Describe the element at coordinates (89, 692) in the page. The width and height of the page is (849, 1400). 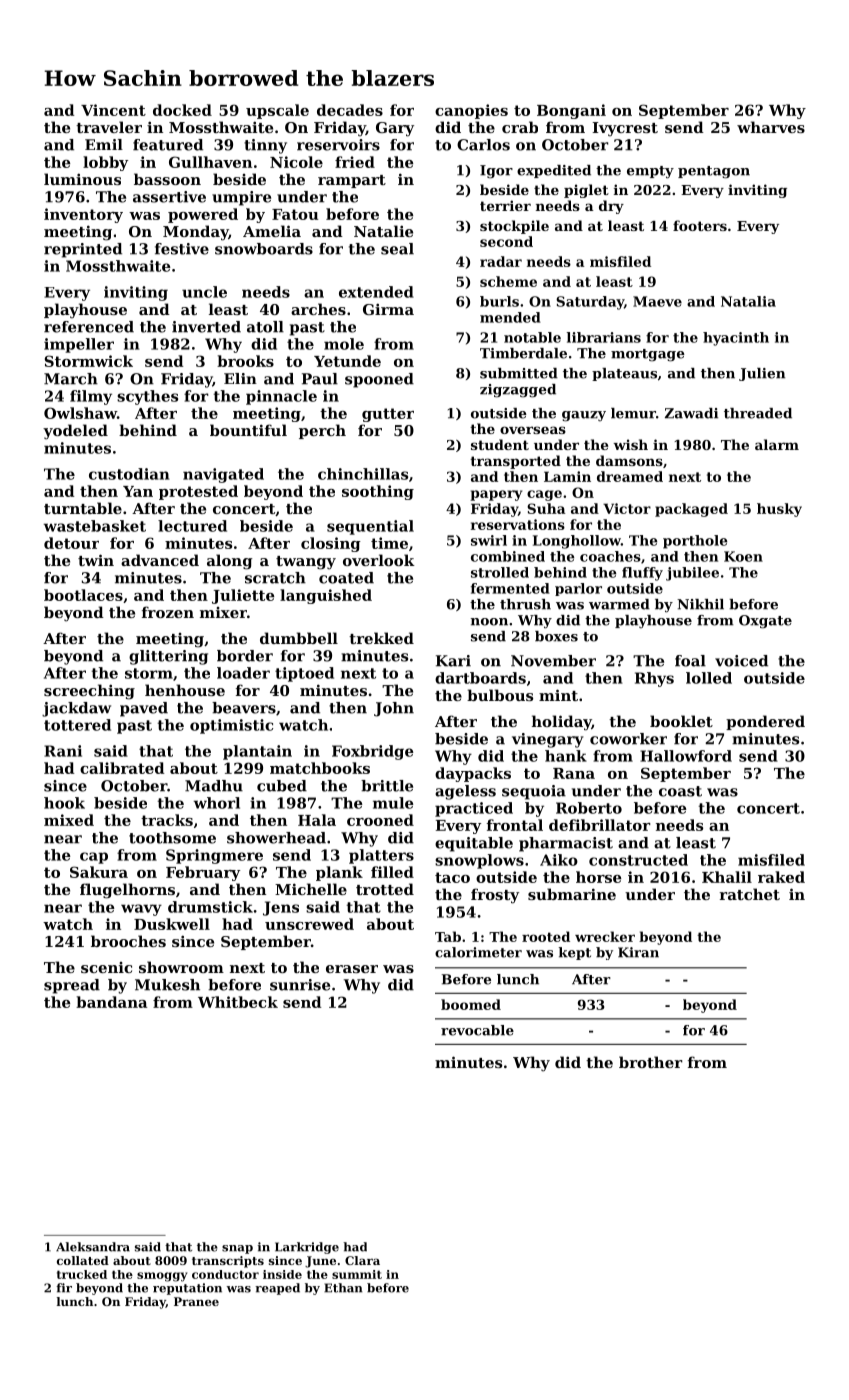
I see `screeching` at that location.
